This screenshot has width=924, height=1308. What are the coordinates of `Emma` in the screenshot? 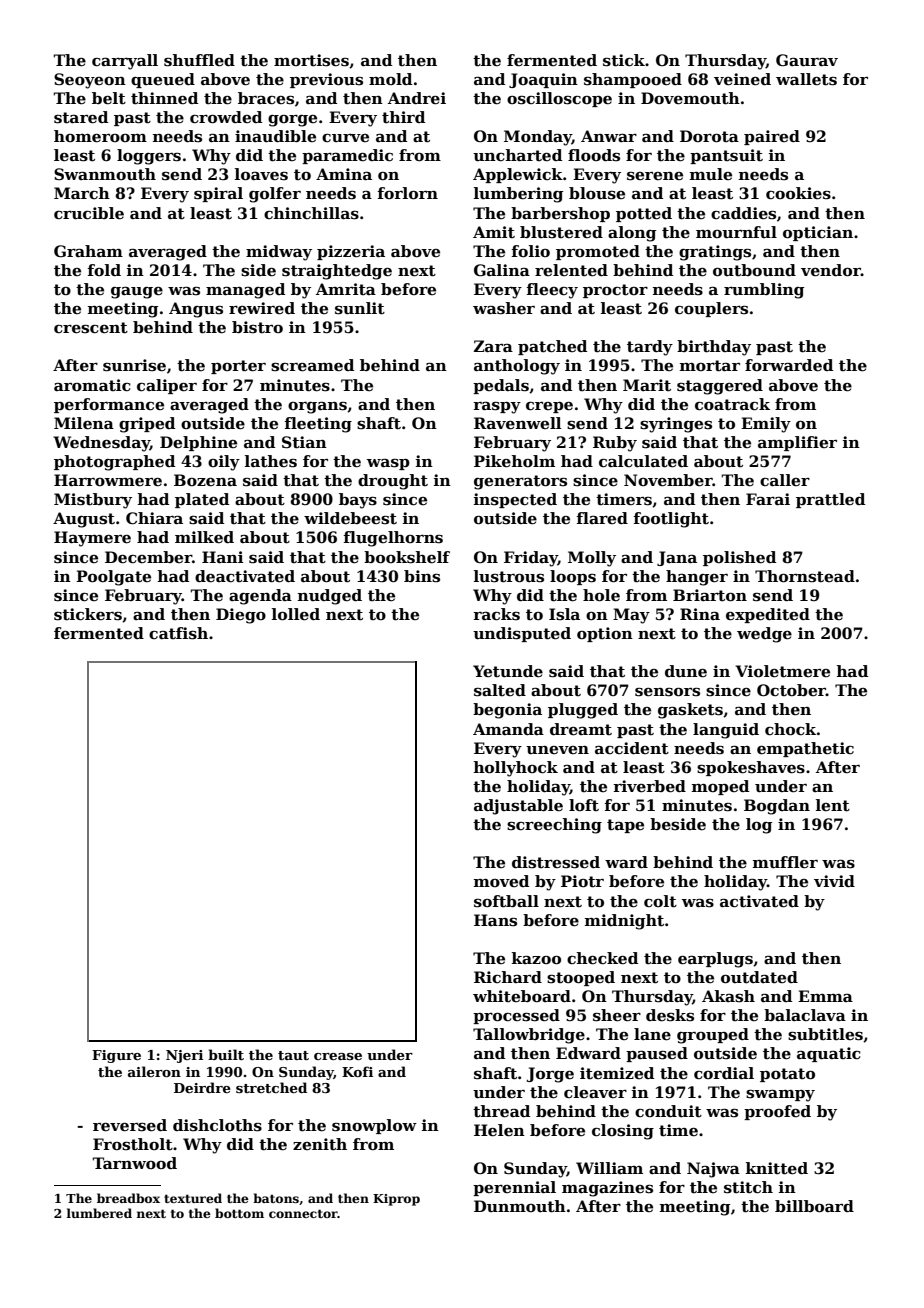 It's located at (825, 996).
